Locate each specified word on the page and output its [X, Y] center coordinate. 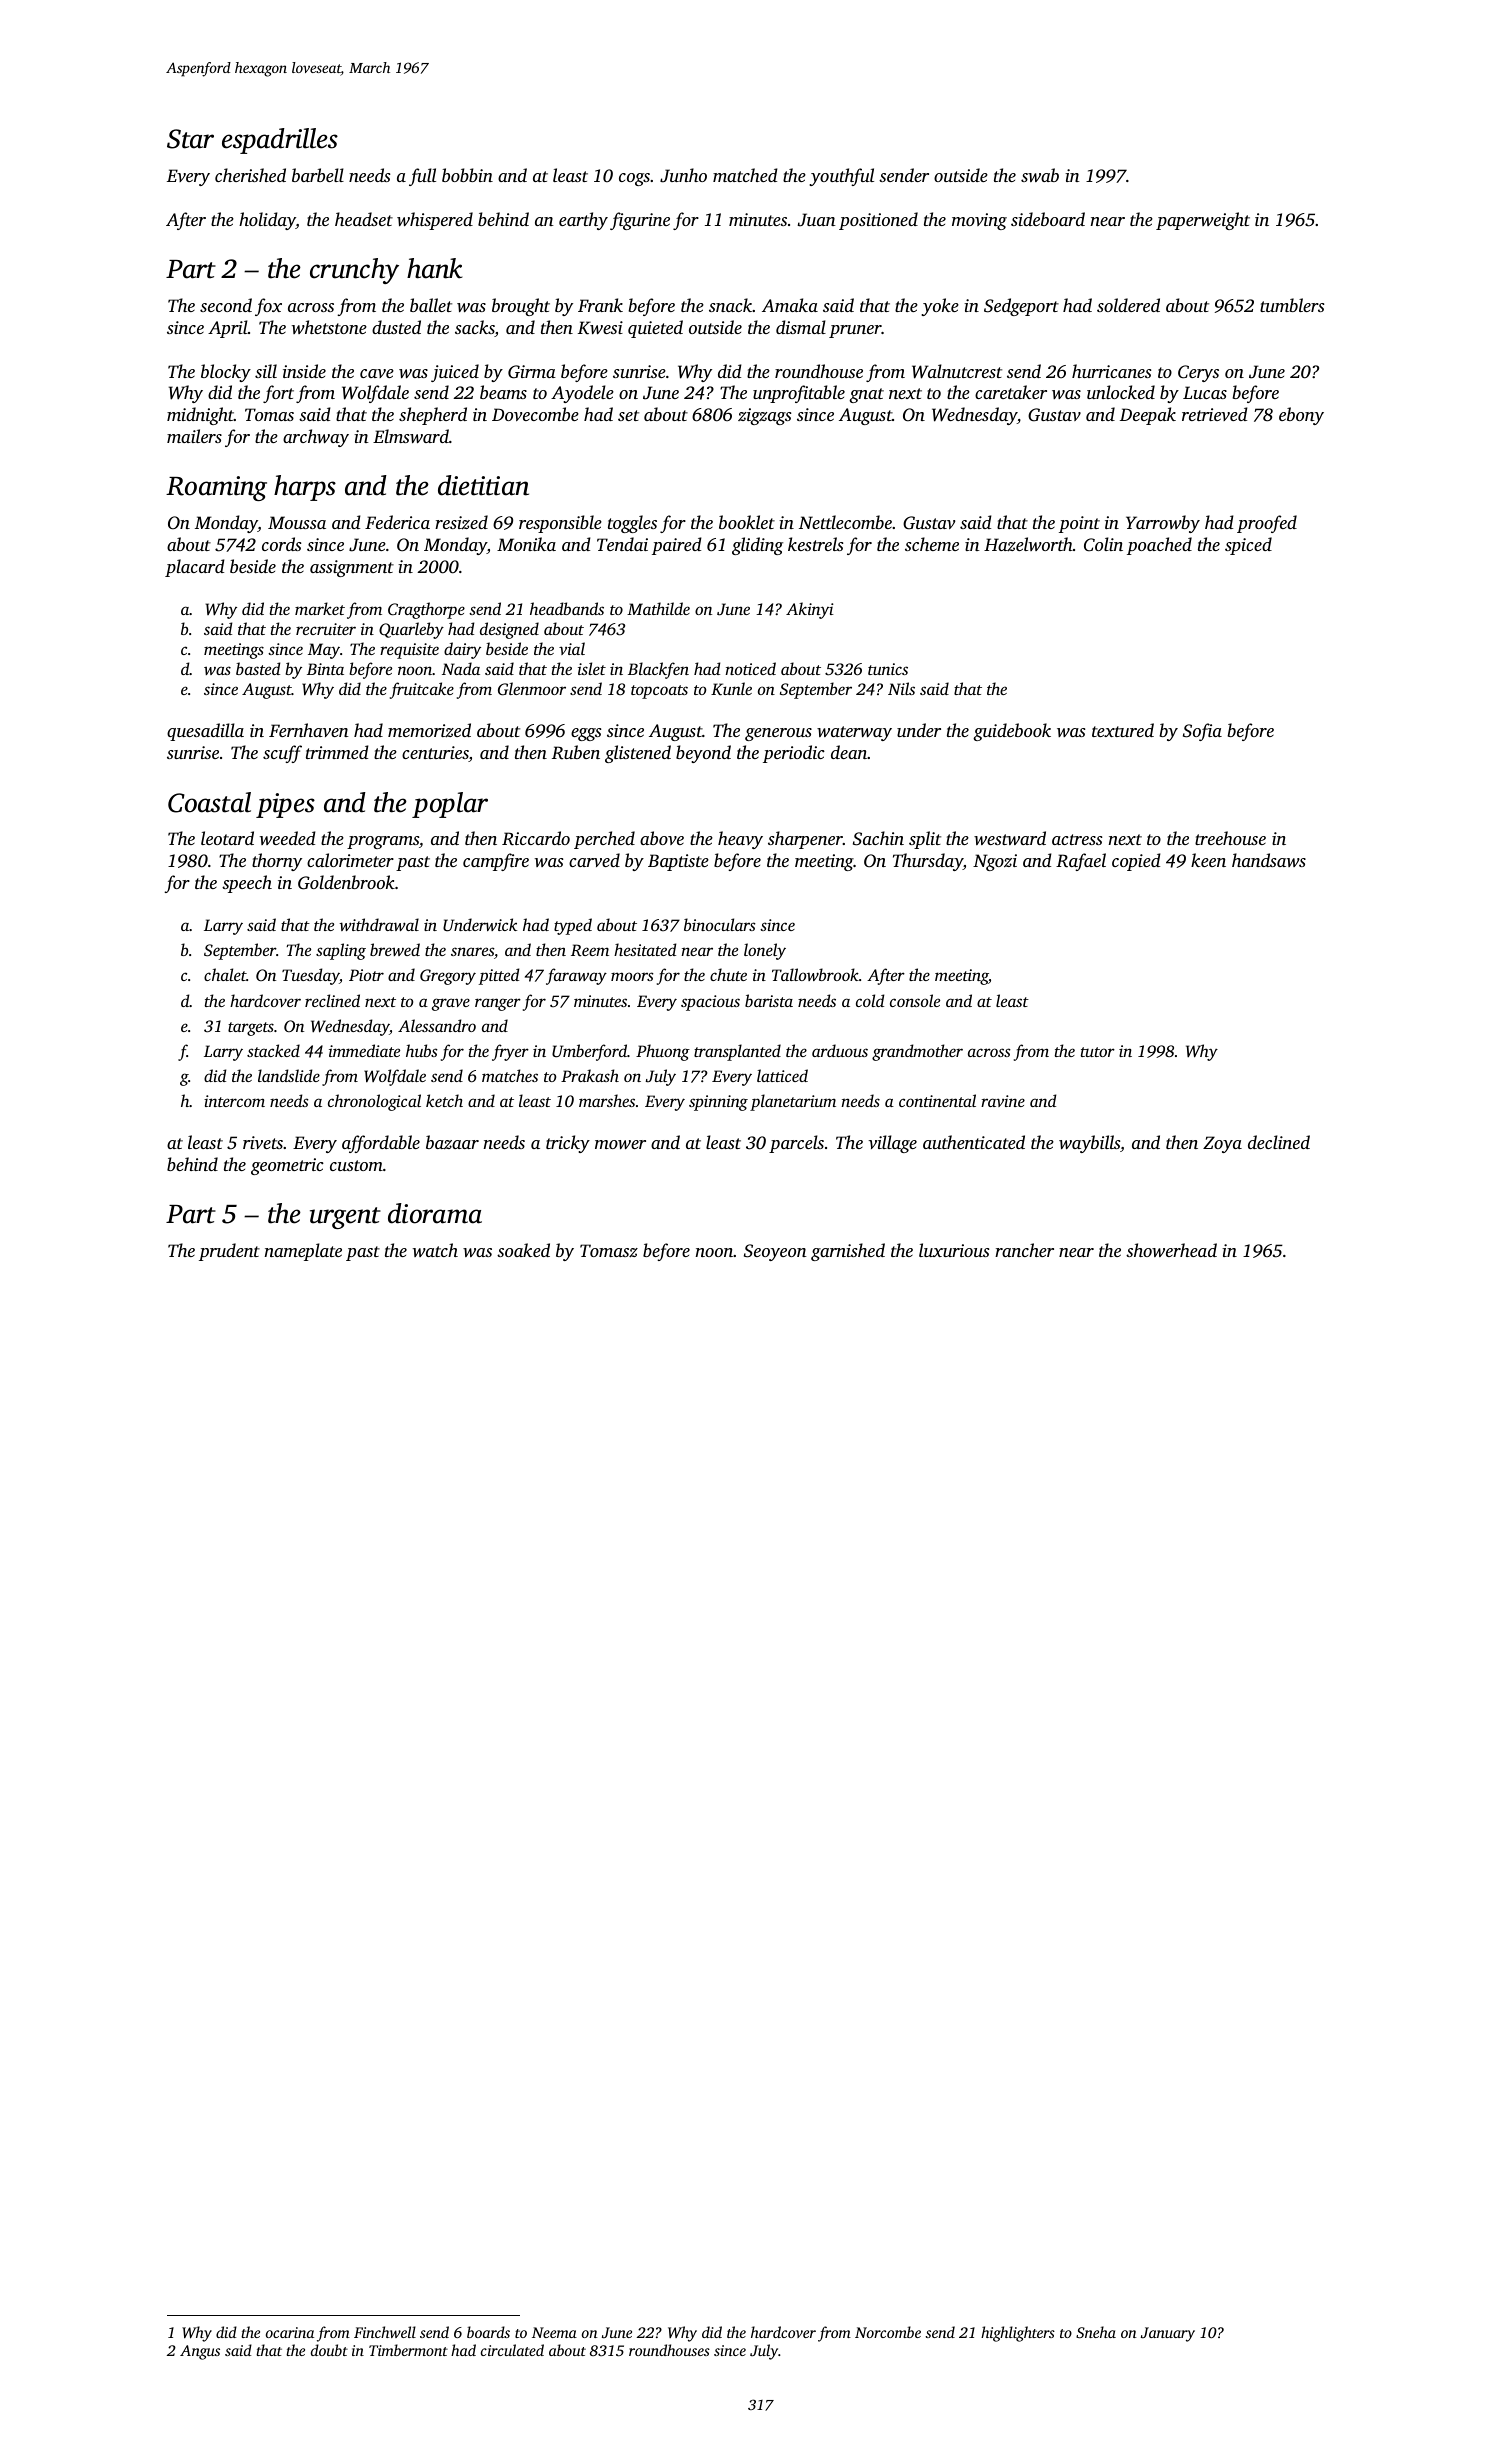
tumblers [1292, 305]
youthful [841, 177]
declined [1279, 1142]
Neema [554, 2332]
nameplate [303, 1252]
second [226, 305]
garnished [848, 1252]
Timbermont [408, 2350]
